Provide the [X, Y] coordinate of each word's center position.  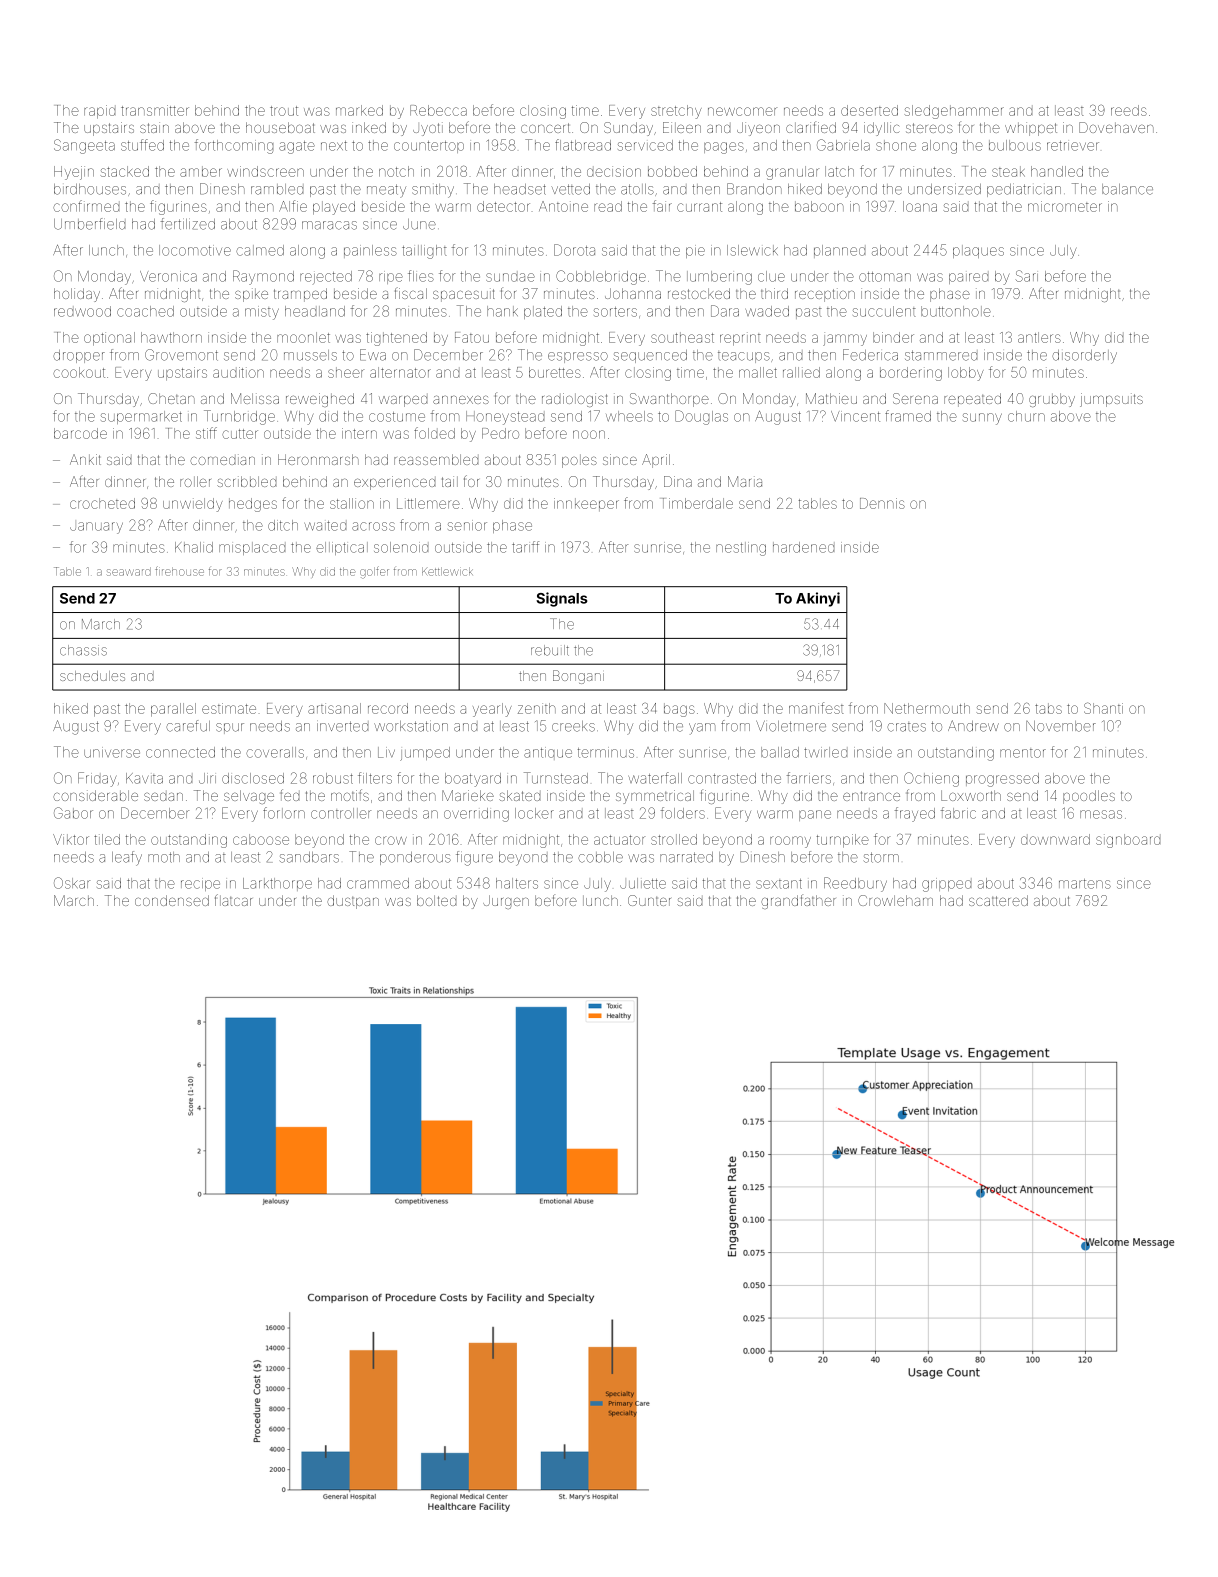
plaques [978, 251]
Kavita [144, 778]
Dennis [882, 503]
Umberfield [89, 224]
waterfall [655, 778]
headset [520, 189]
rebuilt [550, 650]
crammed [378, 883]
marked [359, 110]
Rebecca [438, 110]
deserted [869, 110]
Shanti [1103, 708]
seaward [129, 571]
